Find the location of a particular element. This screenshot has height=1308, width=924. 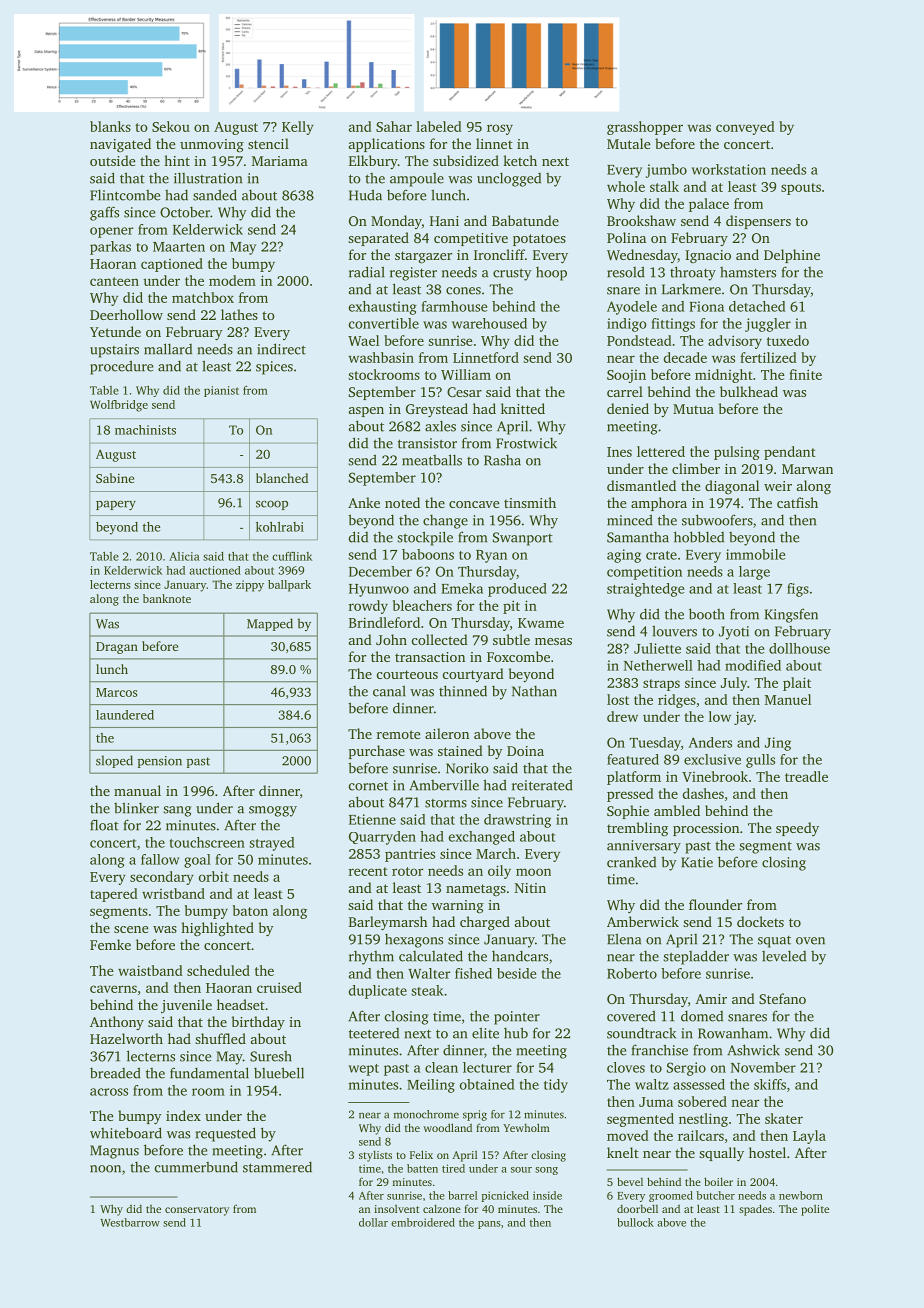

procession is located at coordinates (706, 829).
